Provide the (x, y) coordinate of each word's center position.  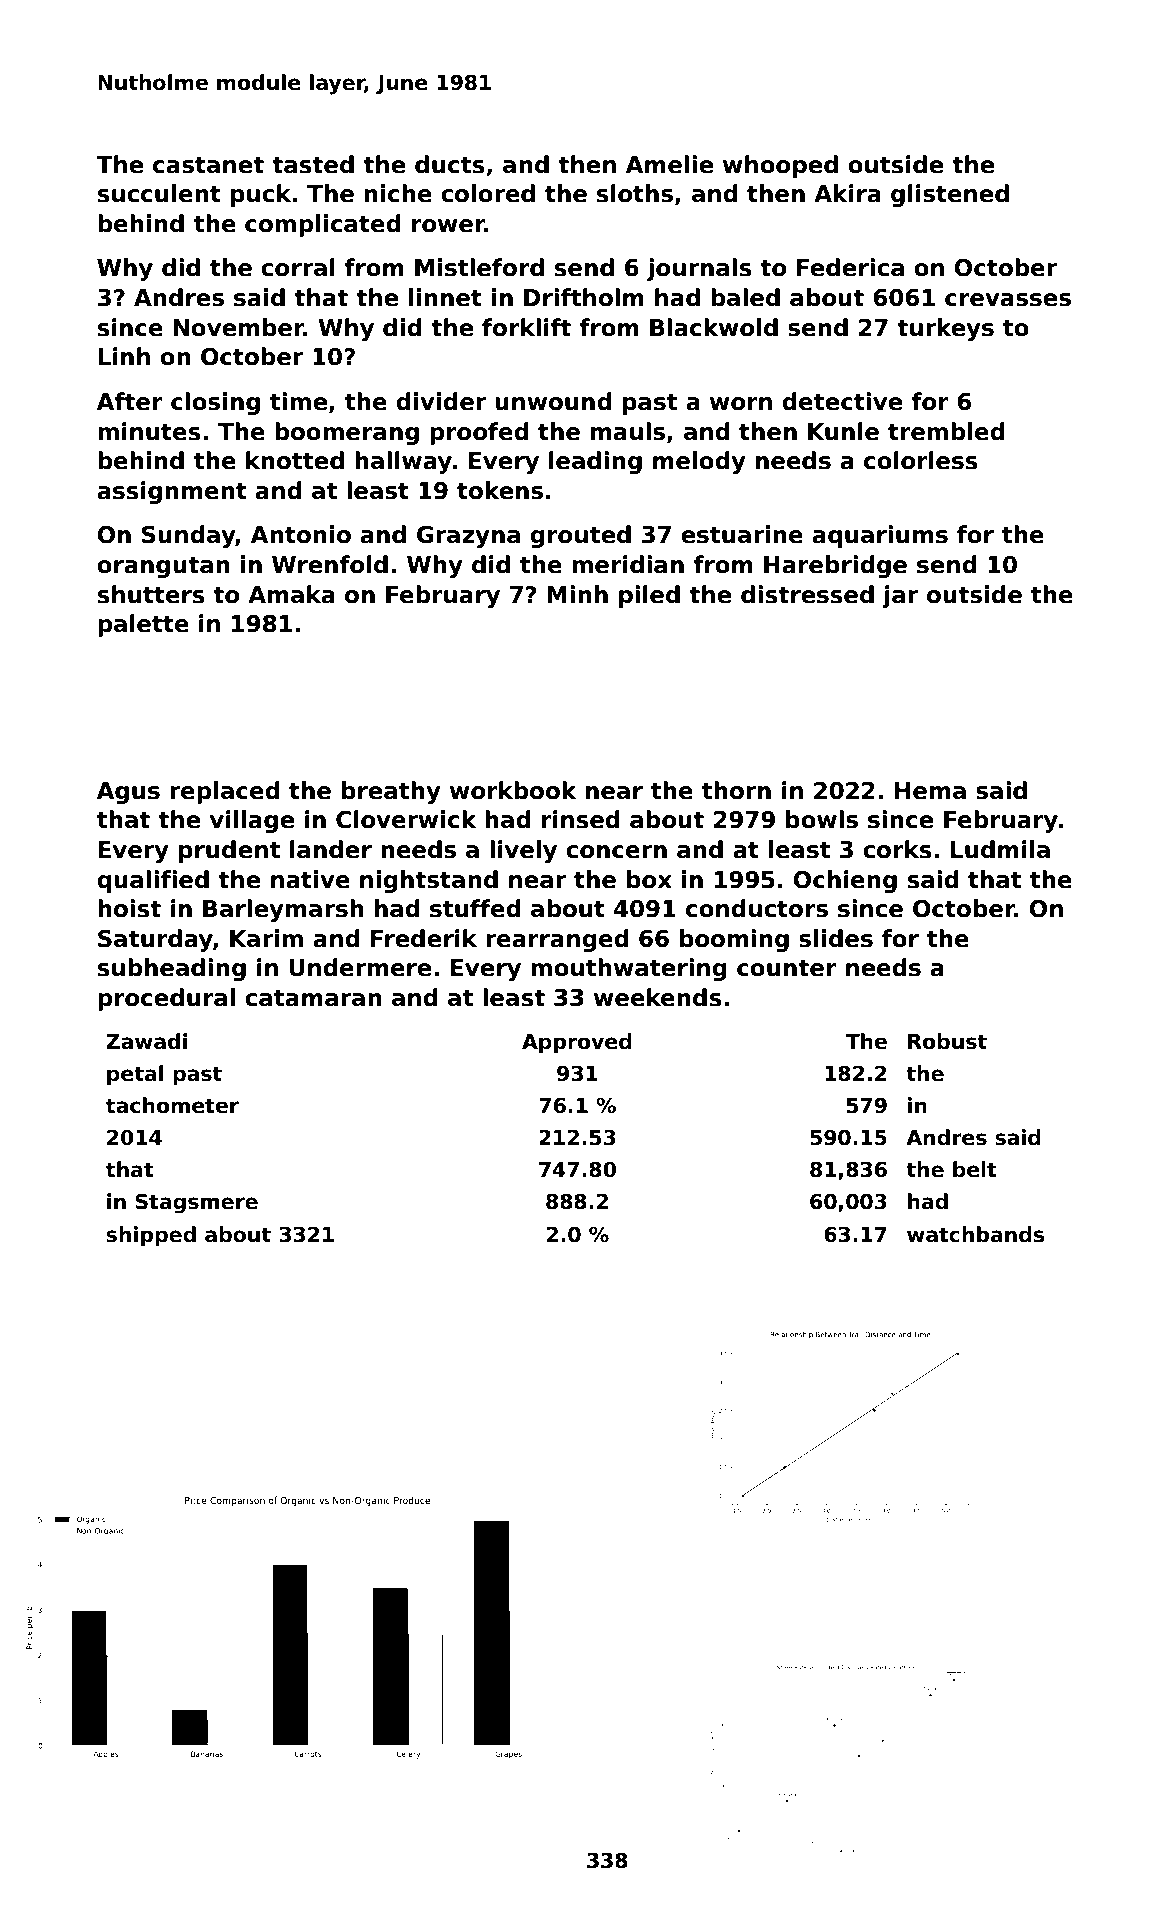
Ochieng (845, 881)
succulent (159, 193)
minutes (149, 431)
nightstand (429, 881)
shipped (151, 1236)
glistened (950, 195)
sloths (635, 193)
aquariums (880, 536)
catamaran (313, 998)
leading (595, 462)
